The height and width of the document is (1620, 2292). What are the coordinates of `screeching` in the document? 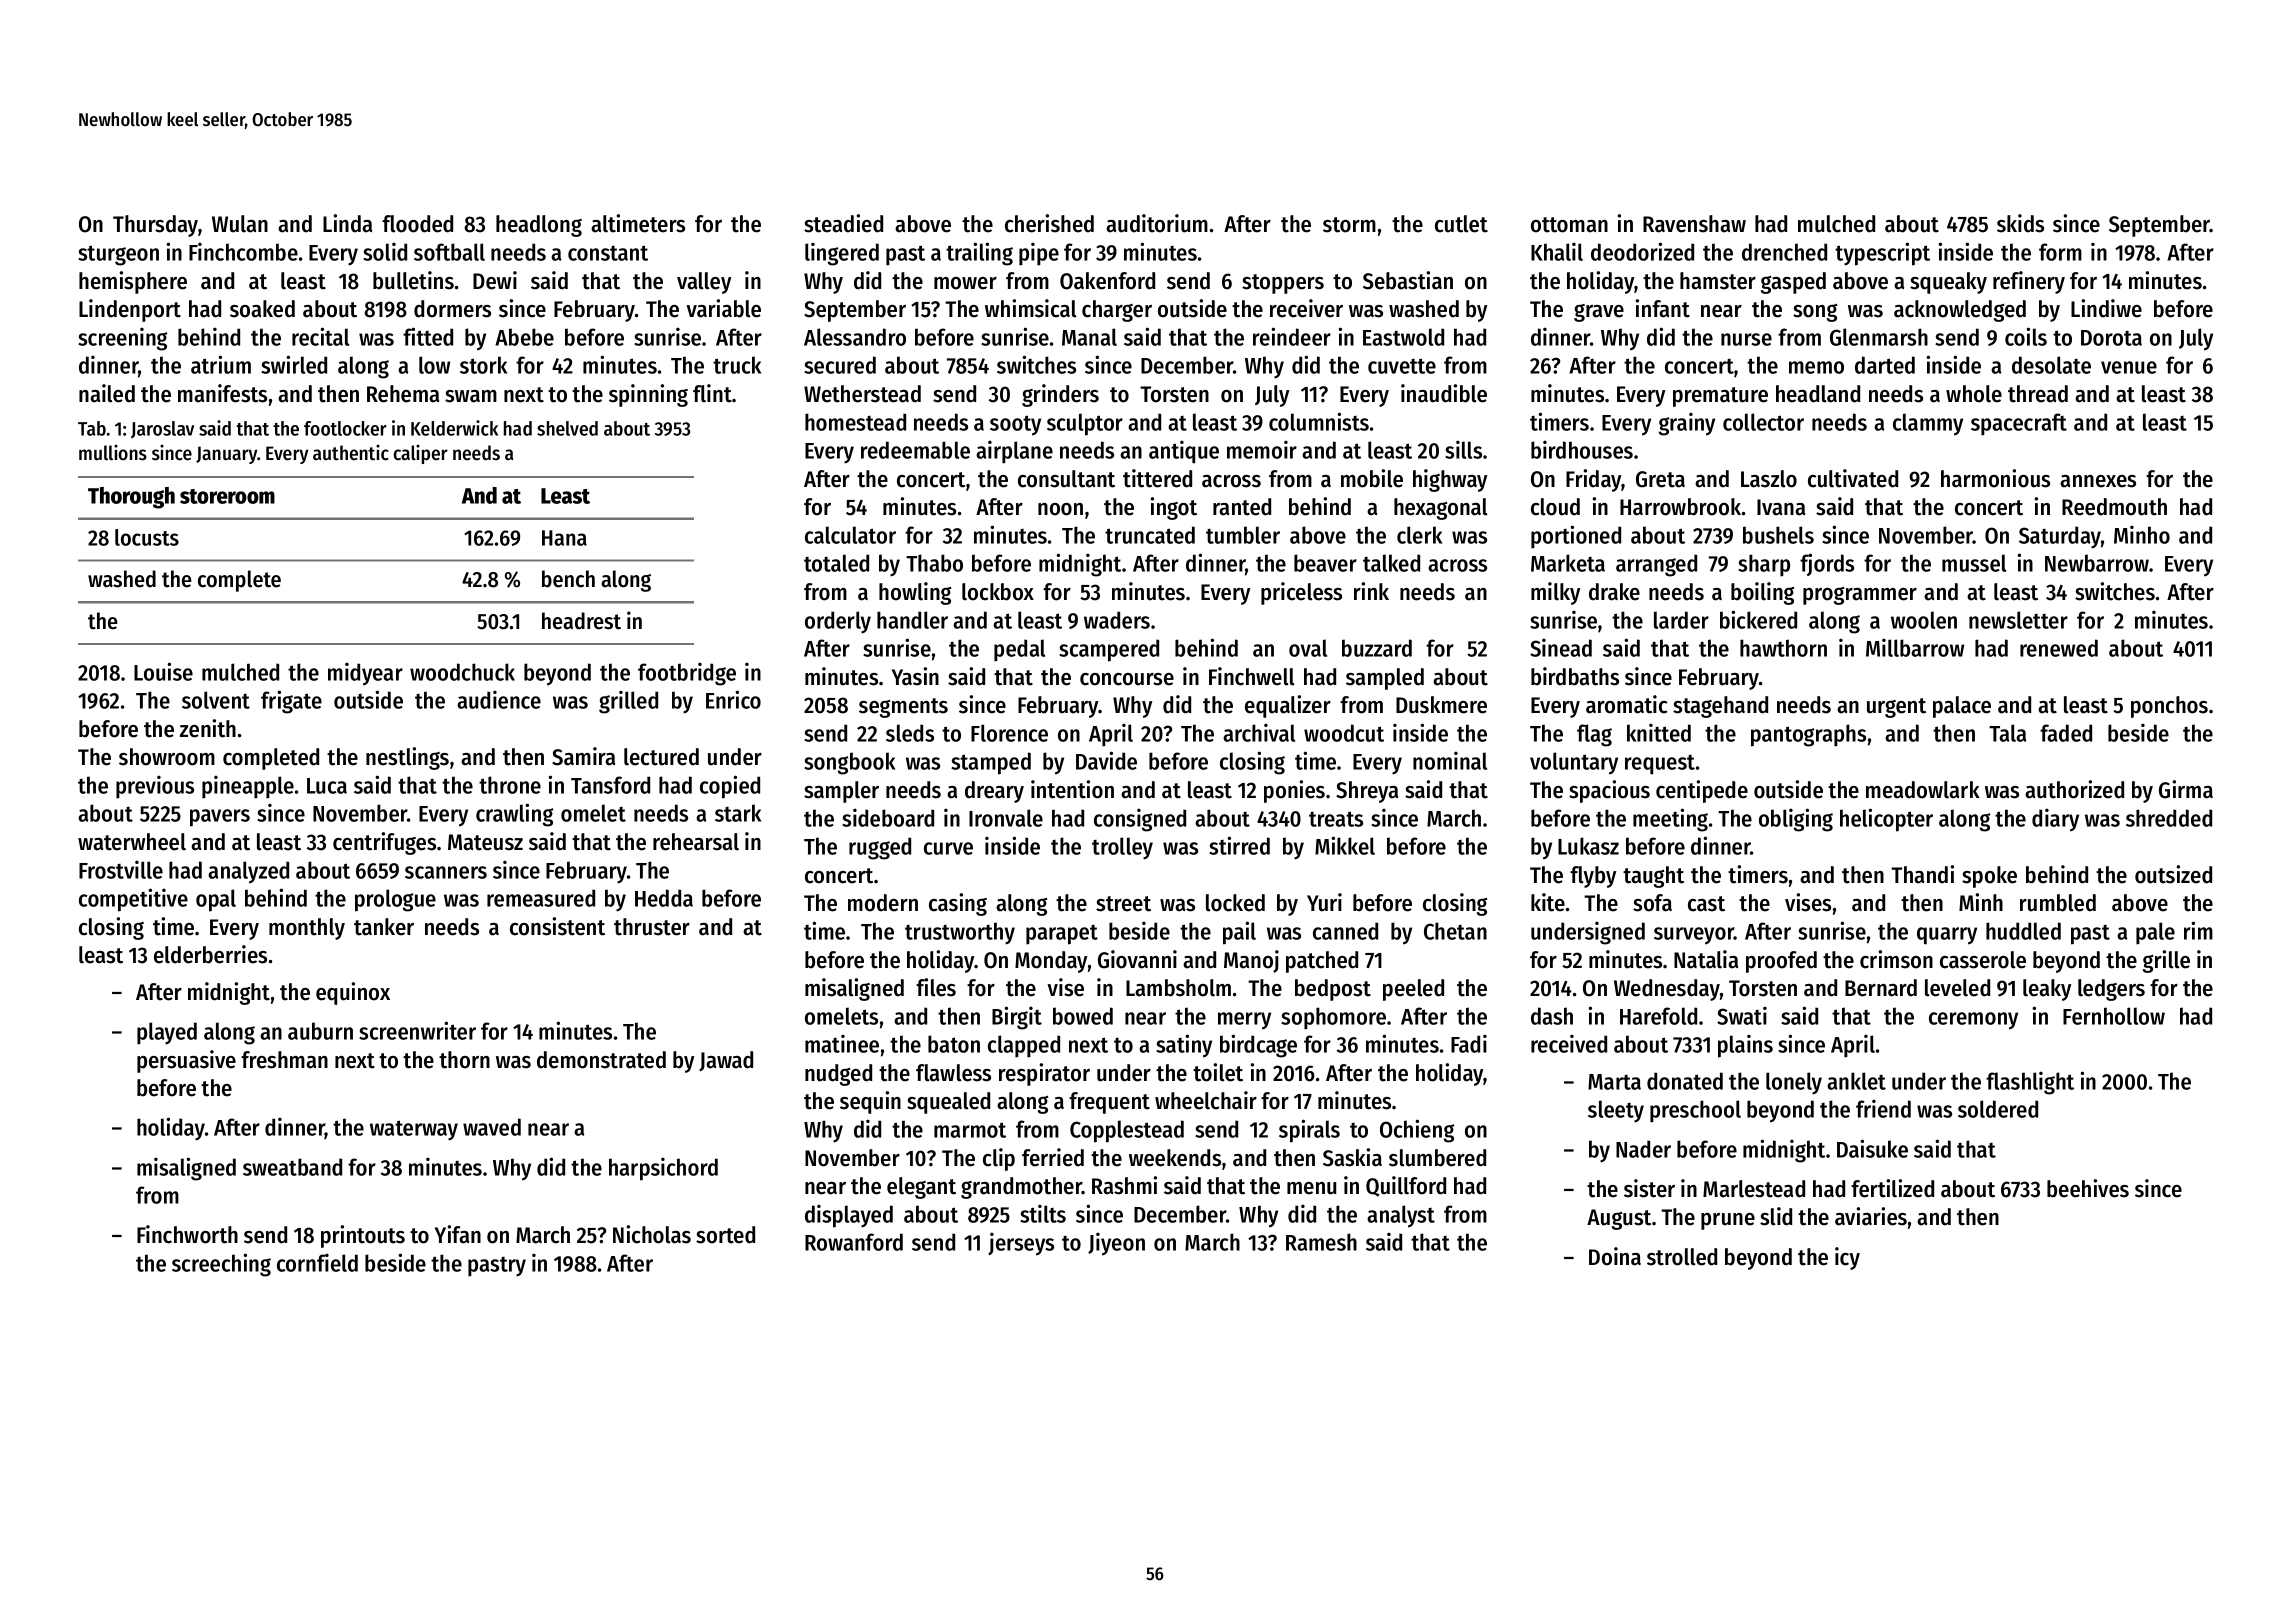 It's located at (221, 1265).
